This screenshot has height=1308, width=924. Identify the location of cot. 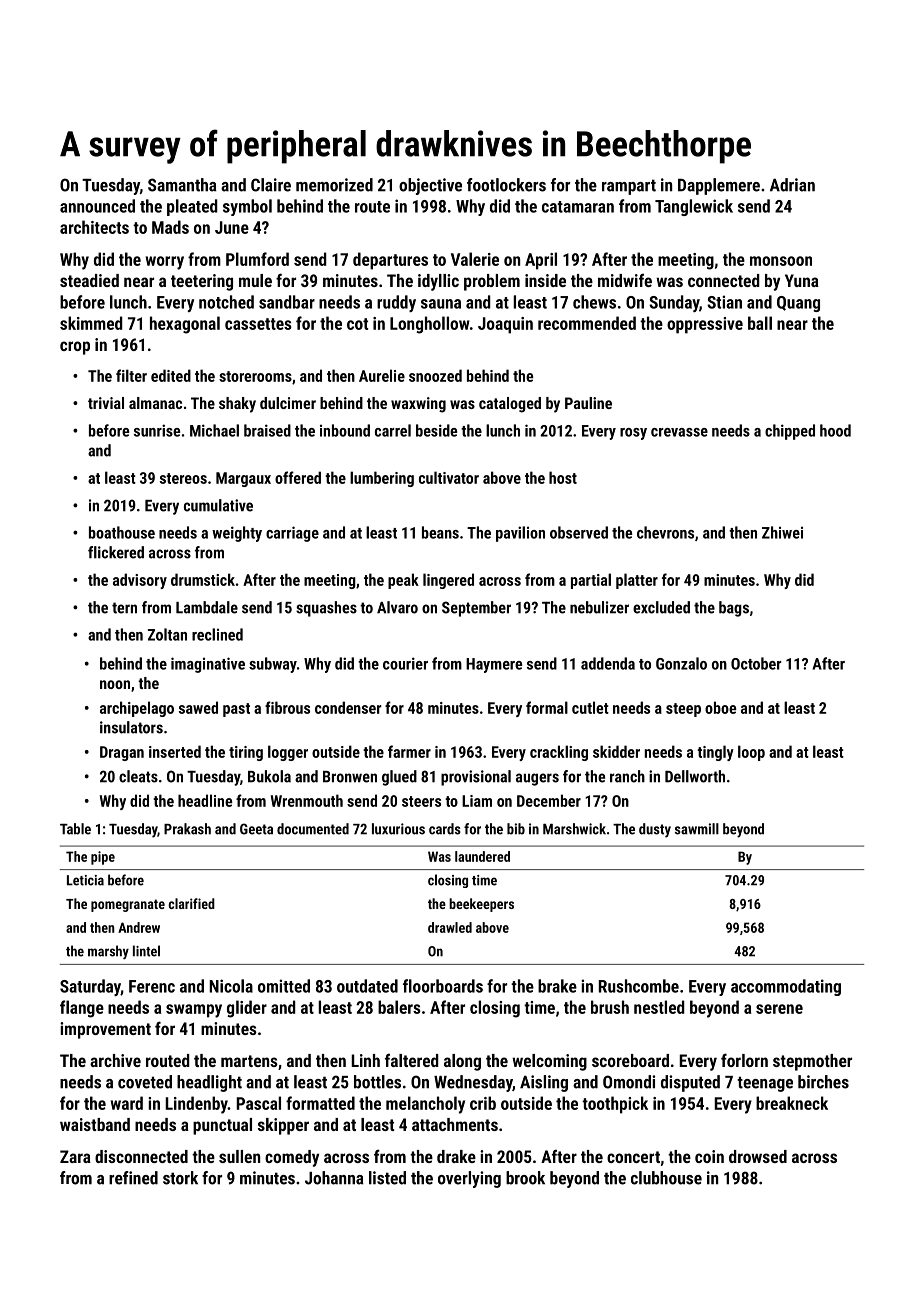
(357, 324).
